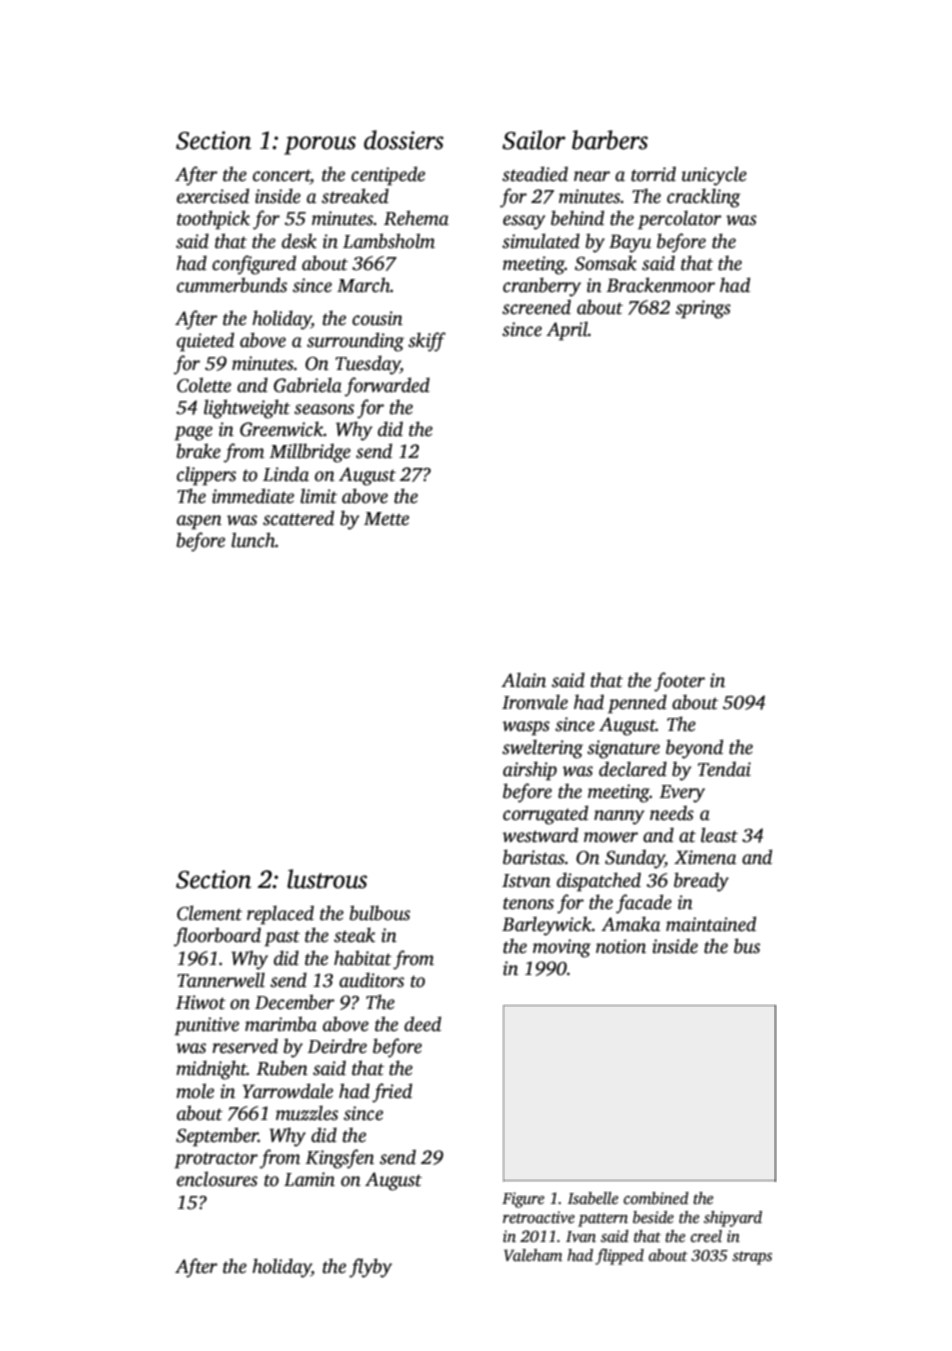 This screenshot has height=1351, width=952. I want to click on Valeham, so click(533, 1255).
